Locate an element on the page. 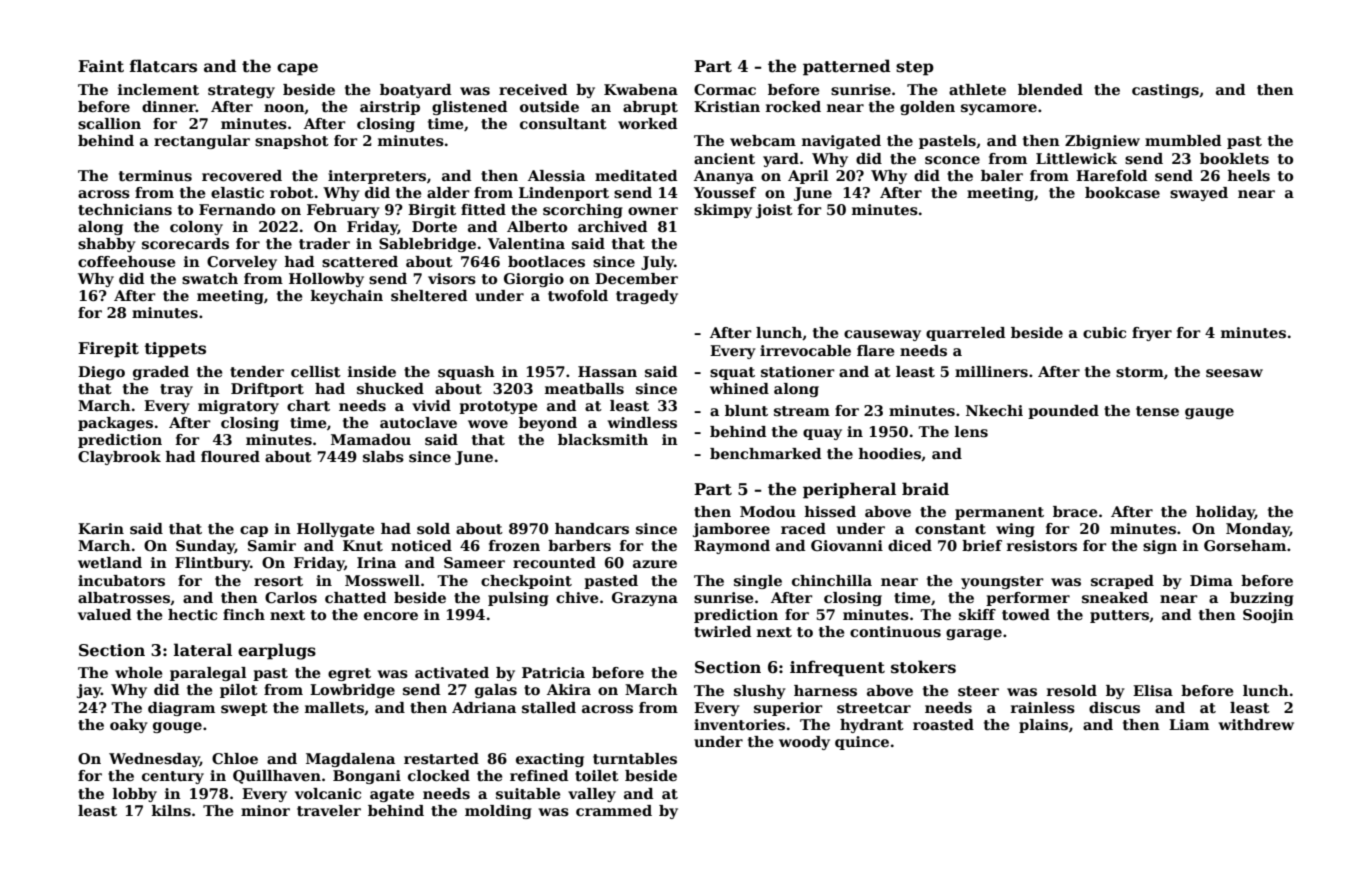 Image resolution: width=1372 pixels, height=887 pixels. Claybrook is located at coordinates (119, 458).
